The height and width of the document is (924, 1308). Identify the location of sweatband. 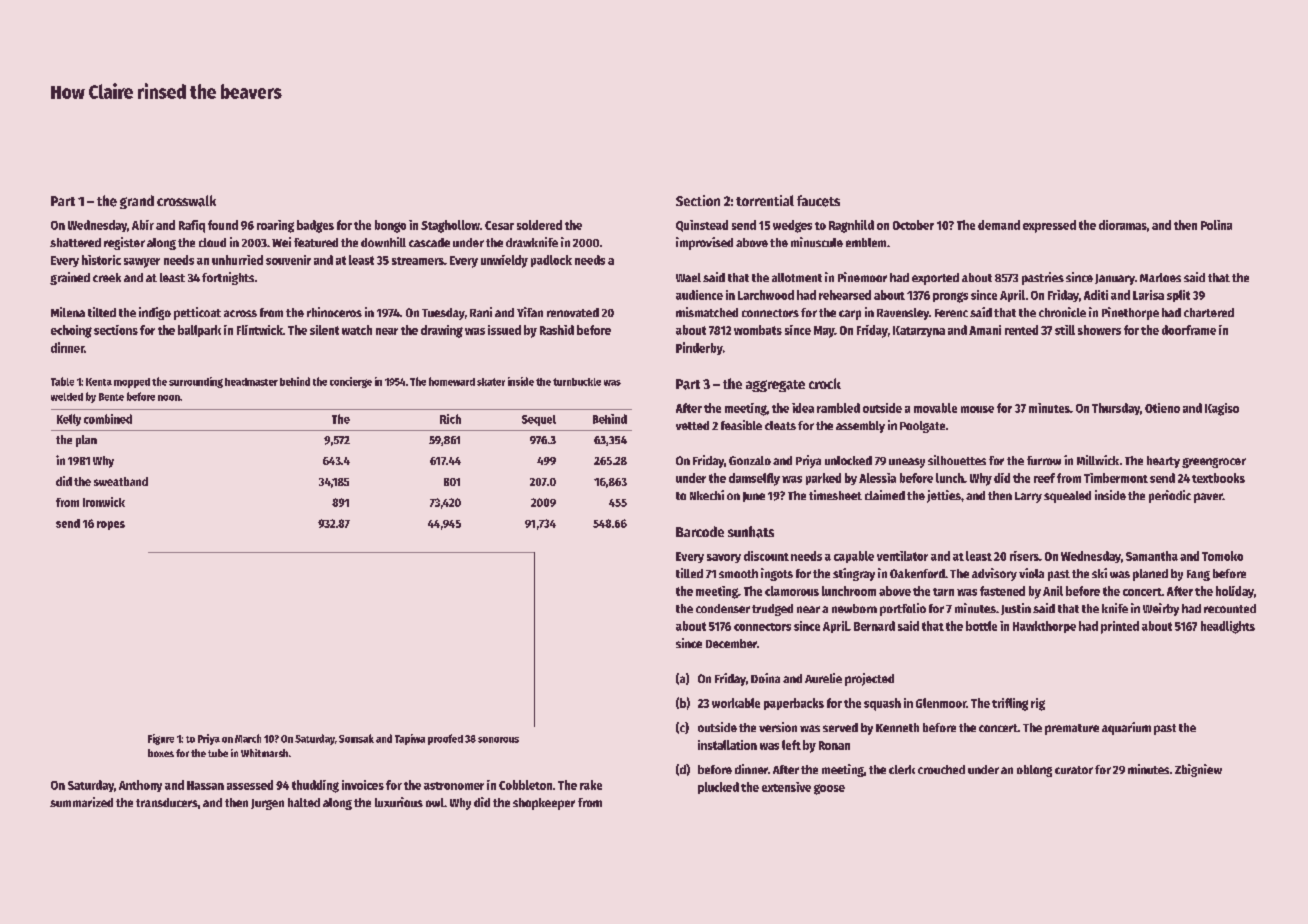
(121, 481).
